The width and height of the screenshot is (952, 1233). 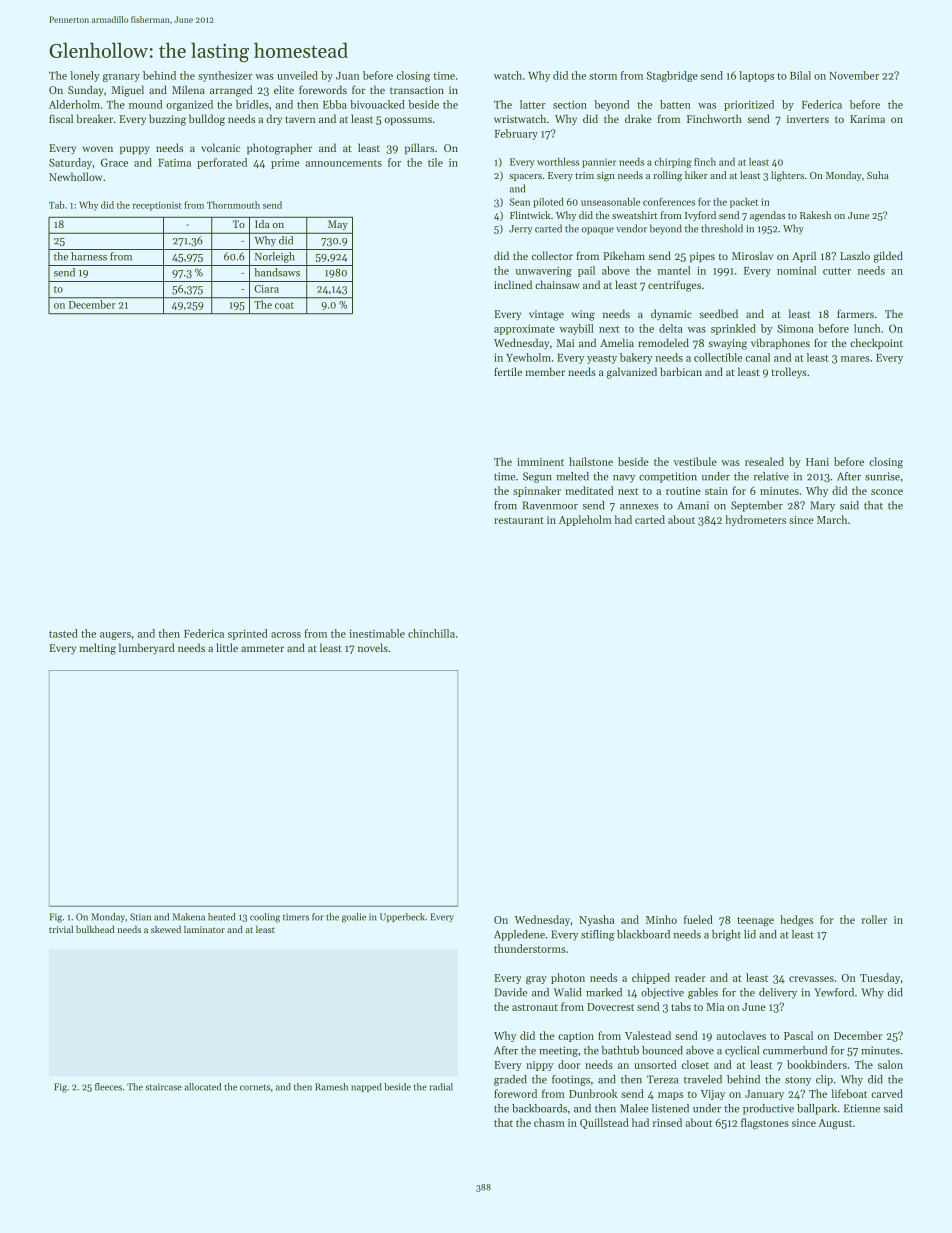 I want to click on Stian, so click(x=140, y=917).
